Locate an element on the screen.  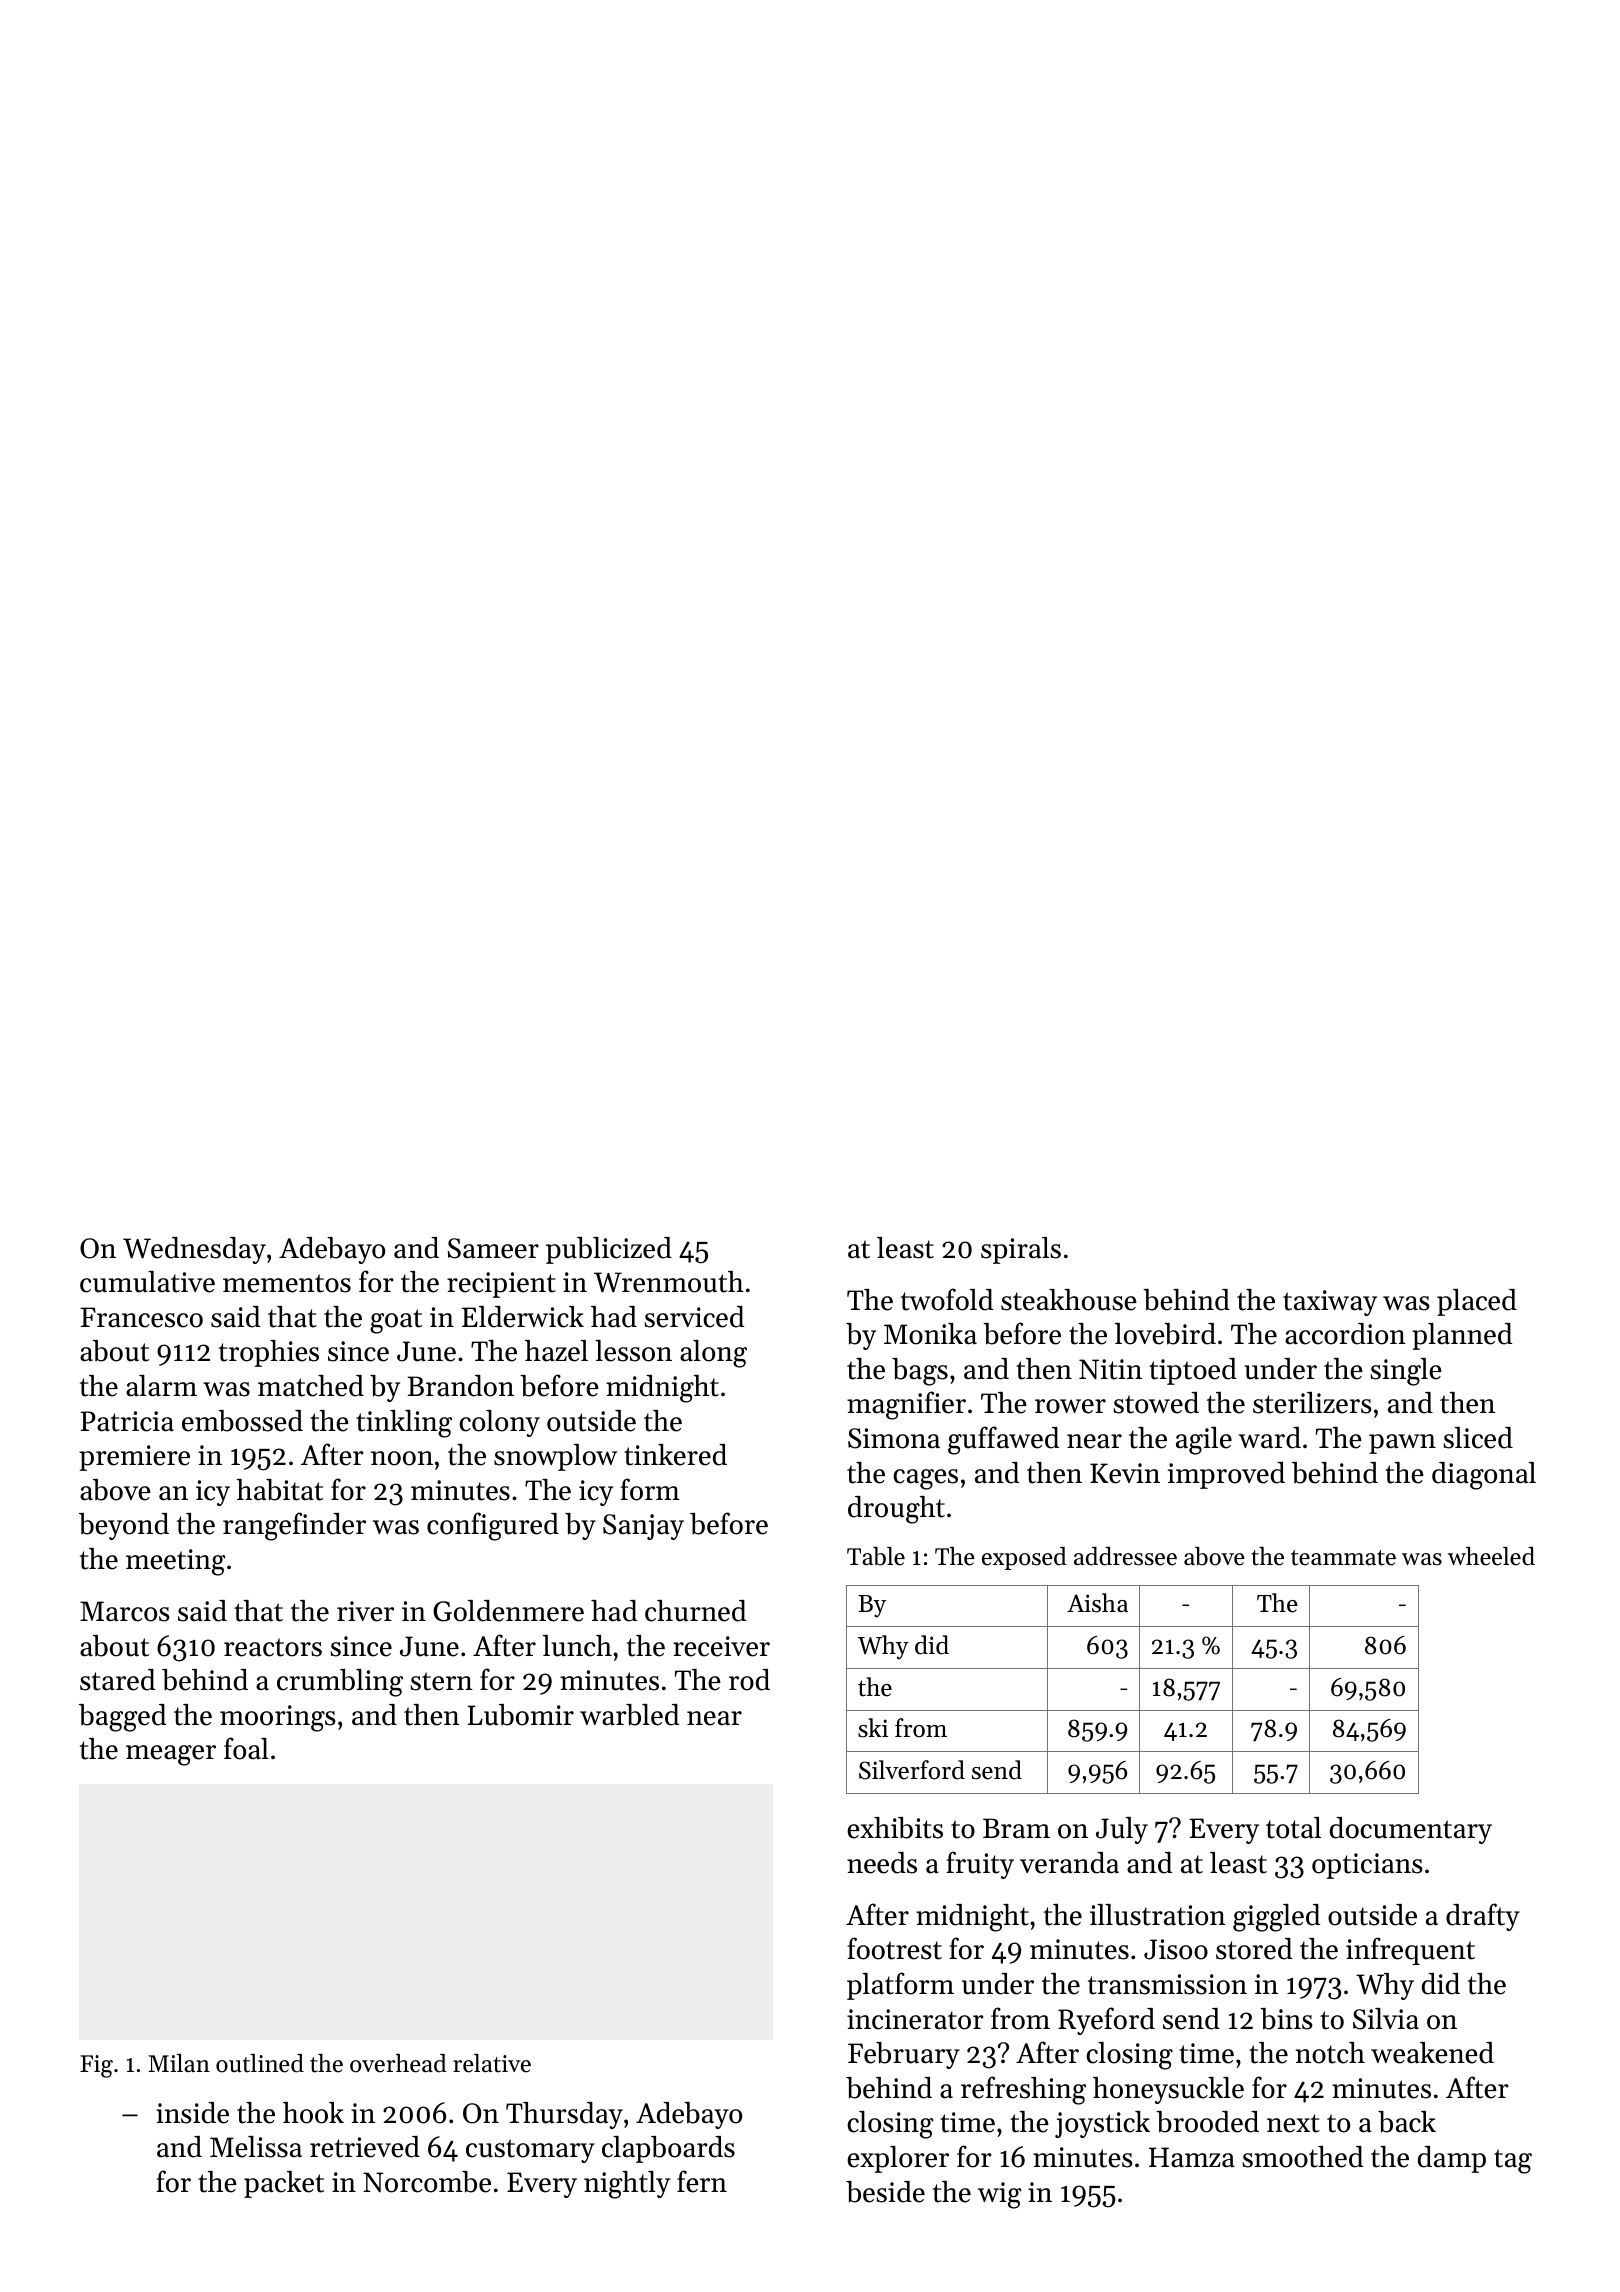
footrest is located at coordinates (894, 1948).
